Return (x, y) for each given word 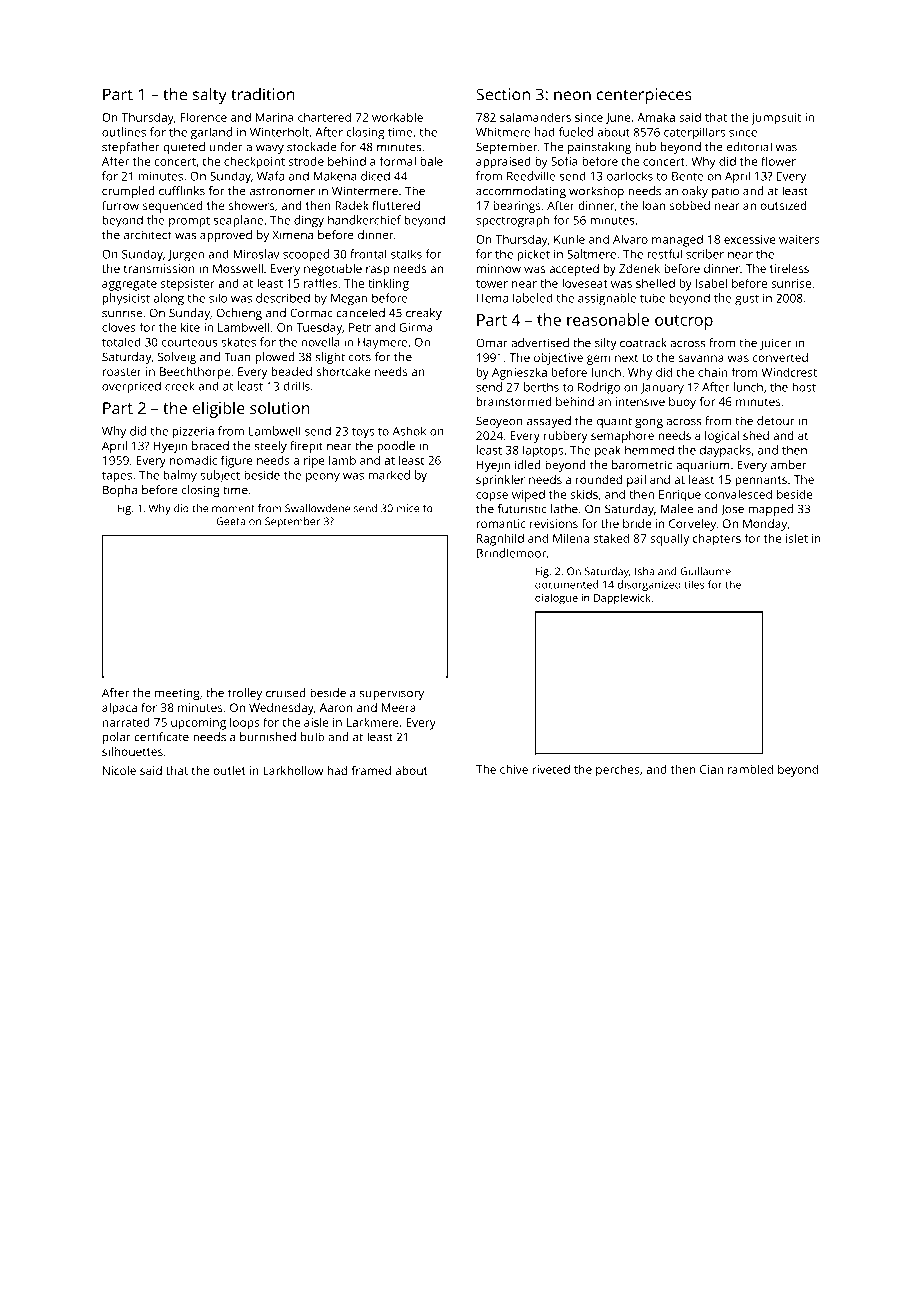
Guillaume (705, 571)
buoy (682, 403)
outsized (783, 205)
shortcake (343, 371)
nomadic (193, 460)
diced (375, 176)
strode (306, 161)
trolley (245, 694)
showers (251, 205)
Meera (399, 707)
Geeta (230, 521)
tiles (694, 584)
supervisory (392, 694)
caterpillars (694, 133)
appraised (503, 162)
